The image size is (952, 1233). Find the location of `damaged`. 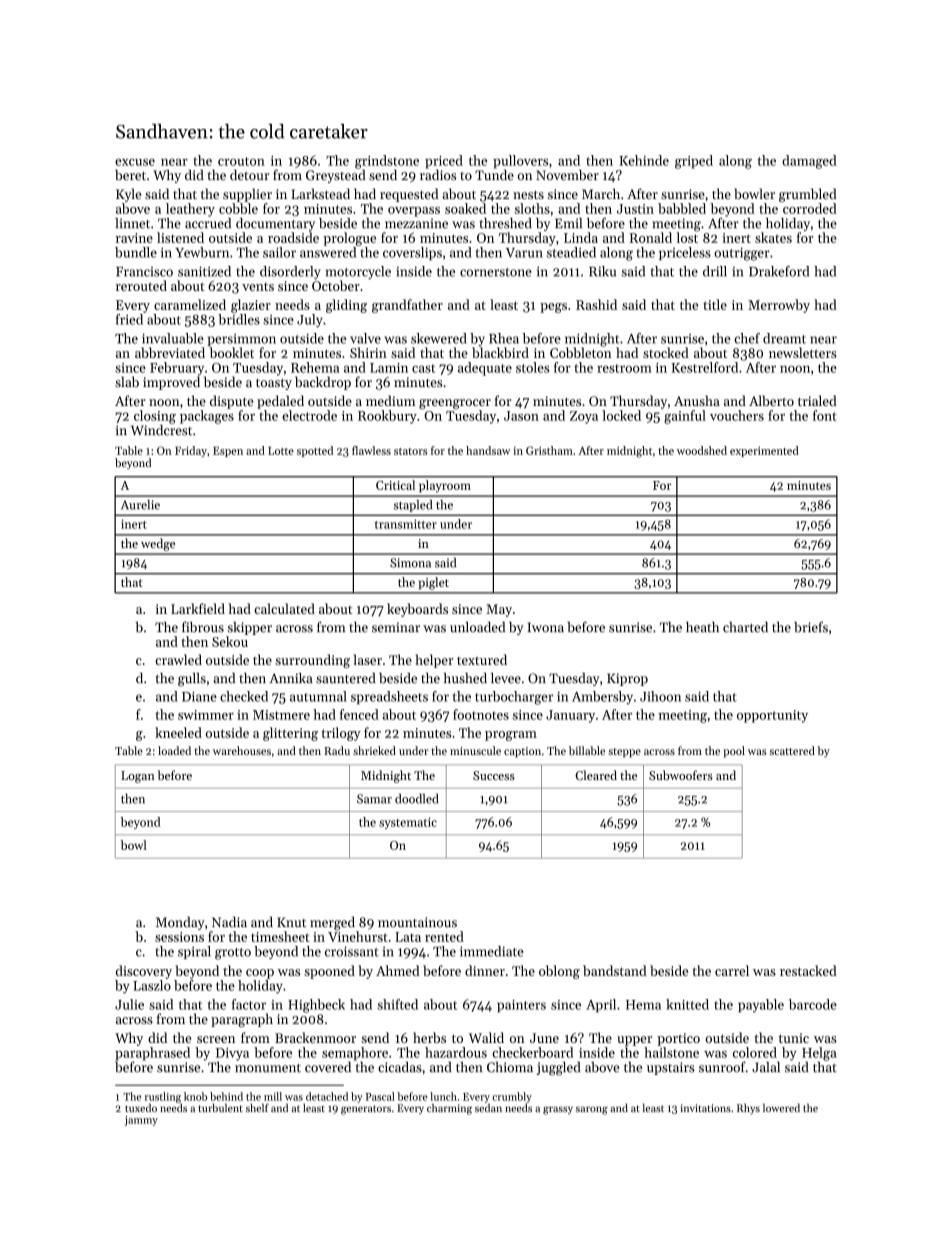

damaged is located at coordinates (809, 162).
